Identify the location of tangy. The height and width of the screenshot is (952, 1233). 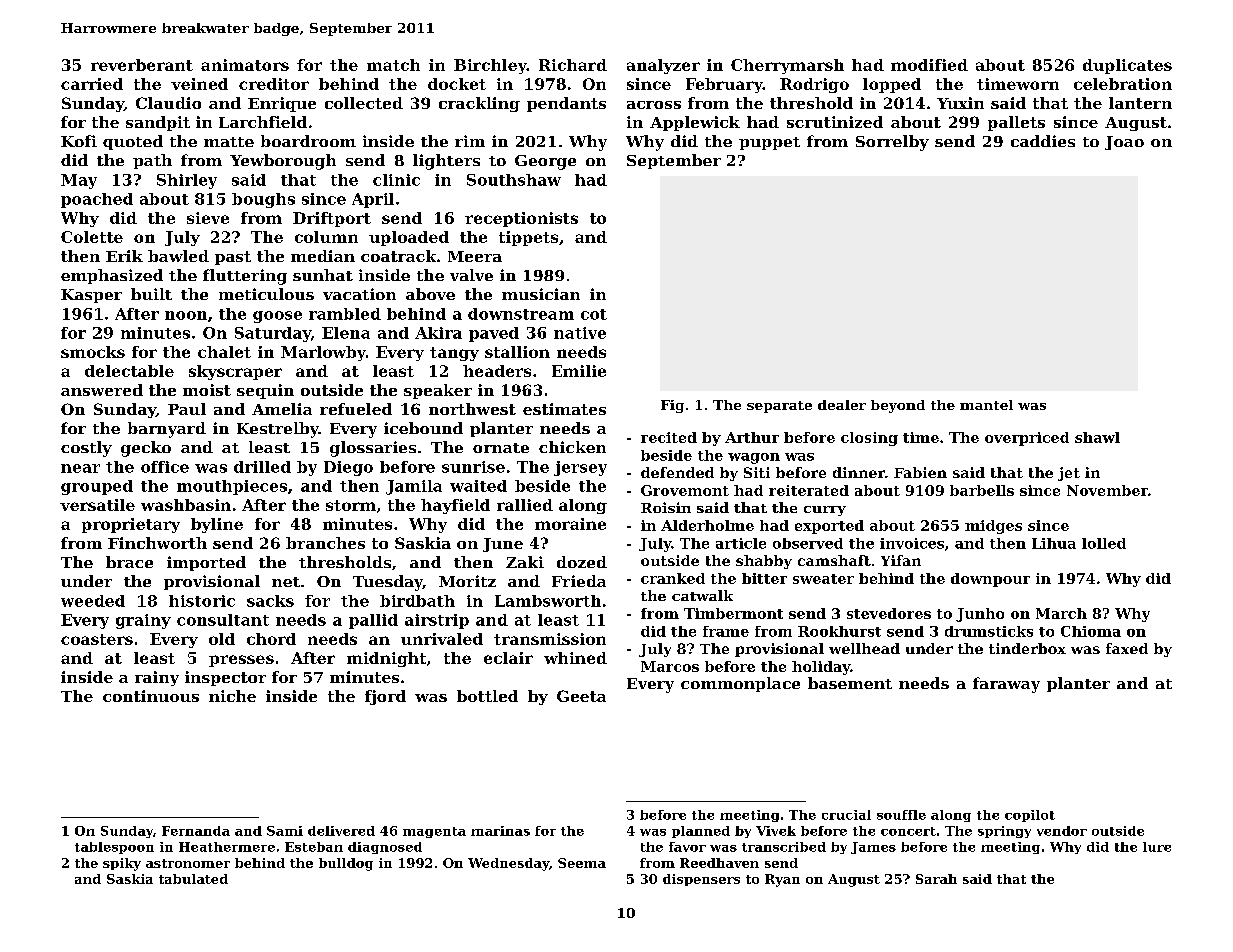
(454, 354).
